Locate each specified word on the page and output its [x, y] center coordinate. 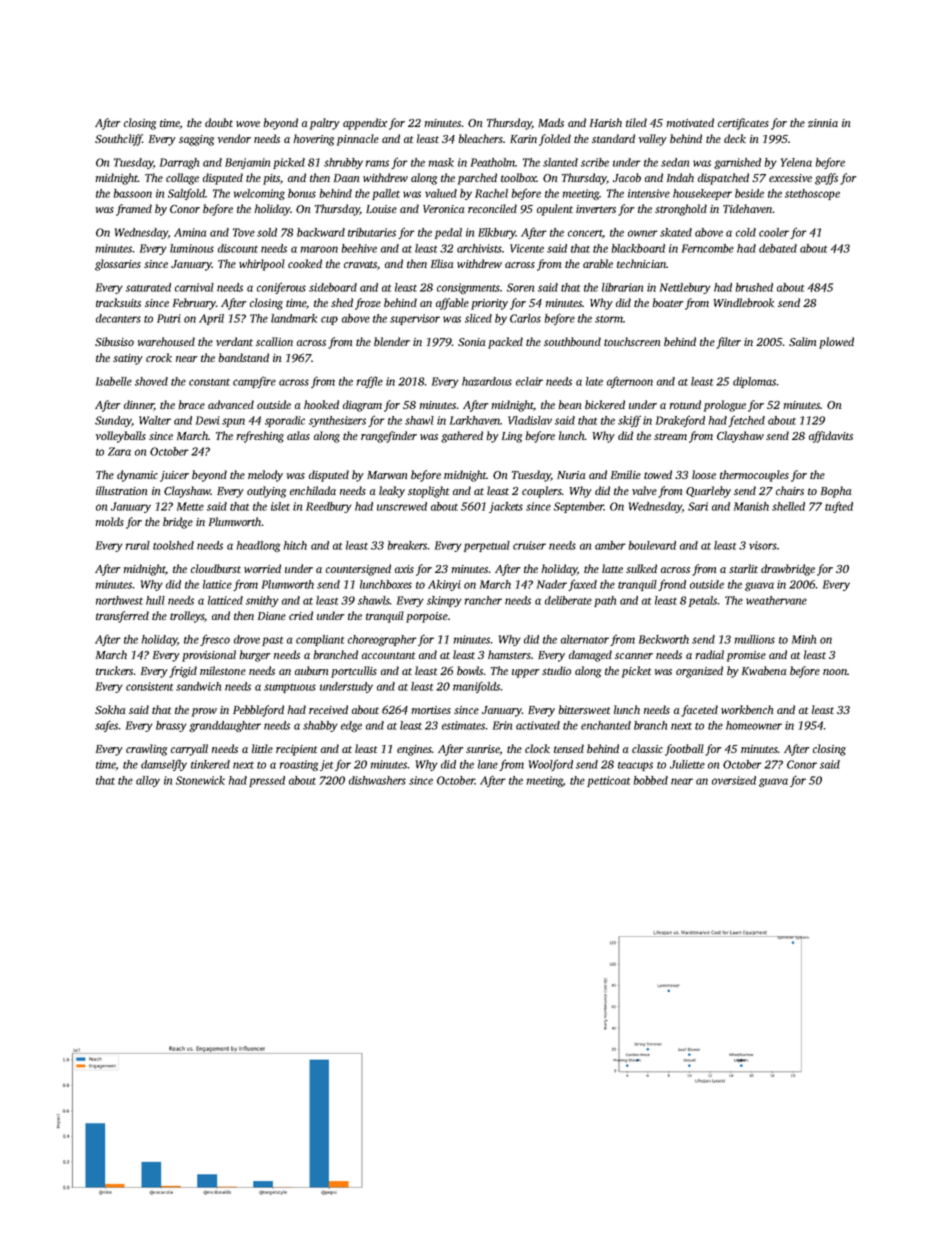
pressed [267, 781]
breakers [407, 545]
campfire [254, 382]
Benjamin [247, 163]
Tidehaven [747, 208]
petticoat [608, 781]
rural [138, 545]
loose [704, 474]
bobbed [651, 780]
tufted [839, 507]
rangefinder [389, 437]
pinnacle [358, 140]
